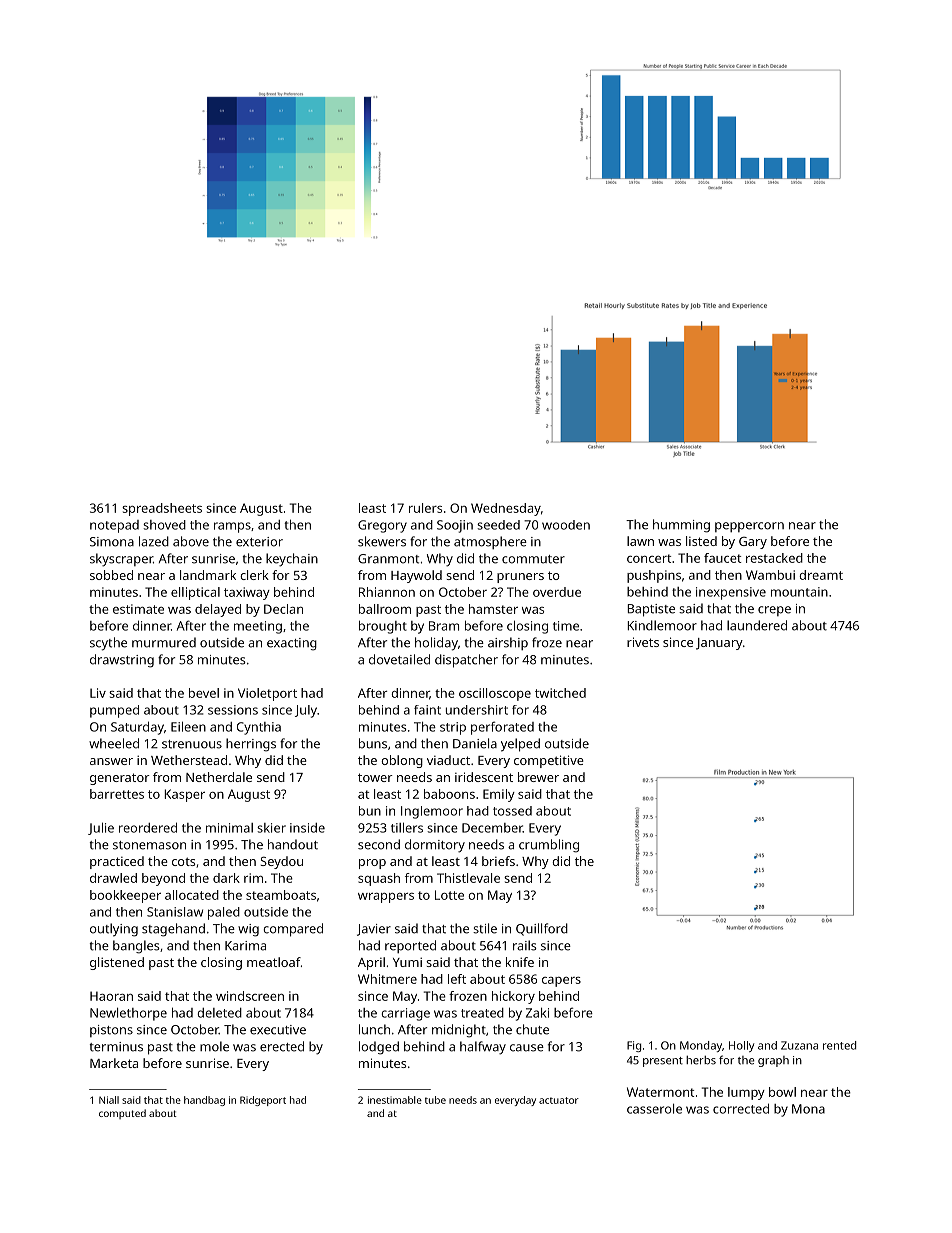 The height and width of the screenshot is (1233, 952). Describe the element at coordinates (162, 509) in the screenshot. I see `spreadsheets` at that location.
